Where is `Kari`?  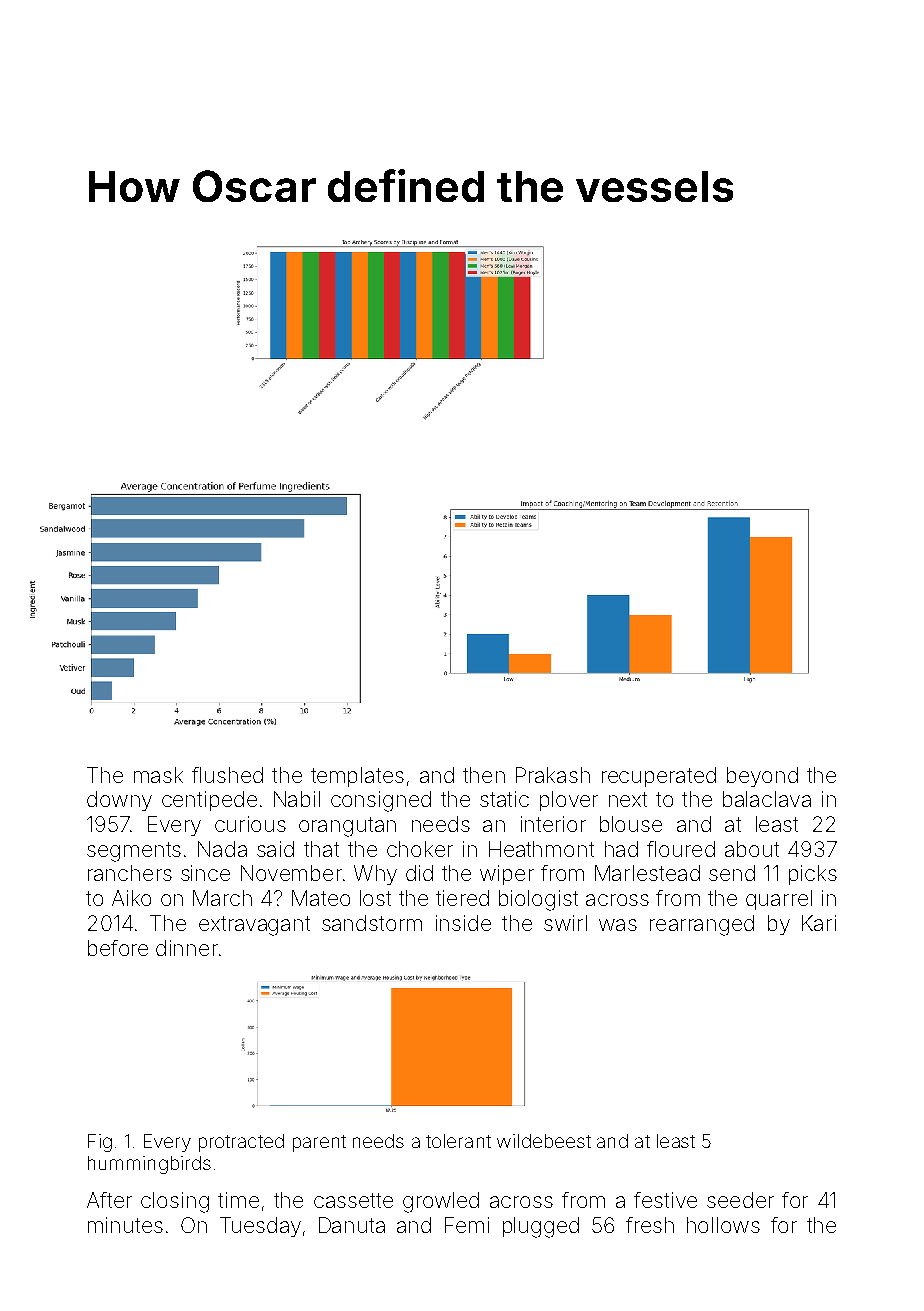
Kari is located at coordinates (819, 923).
